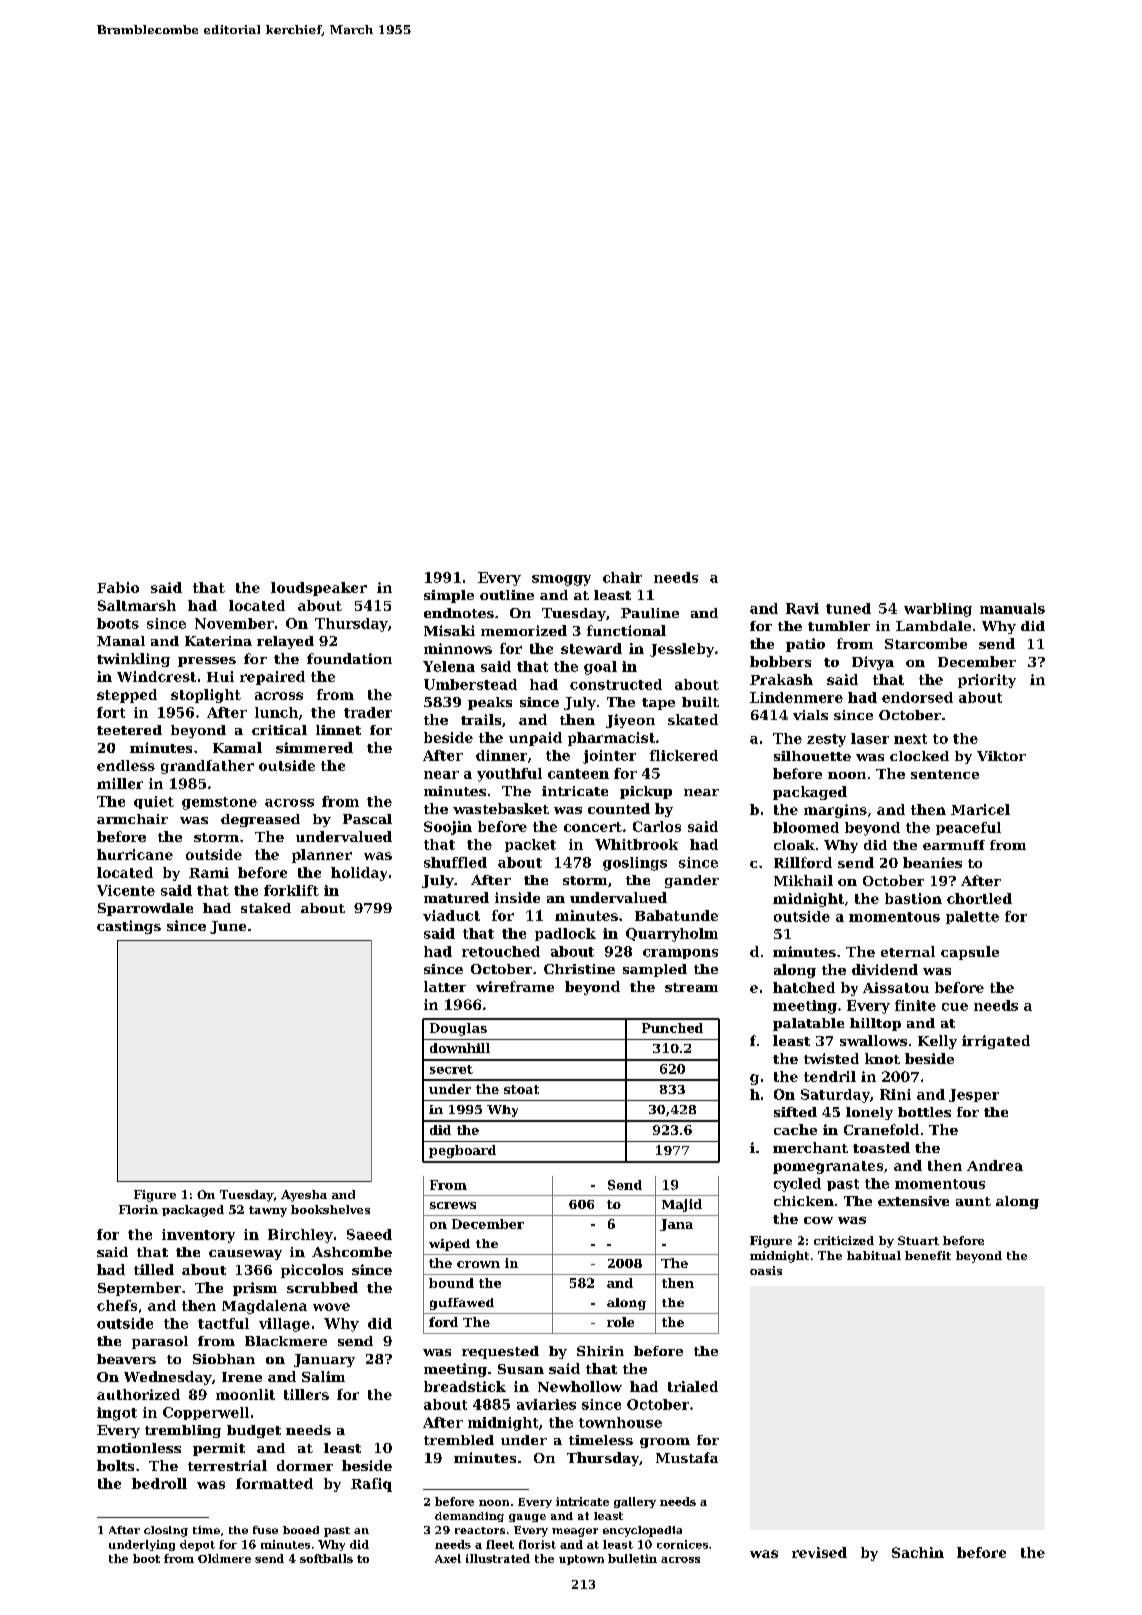 The image size is (1142, 1615). What do you see at coordinates (118, 587) in the image?
I see `Fabio` at bounding box center [118, 587].
